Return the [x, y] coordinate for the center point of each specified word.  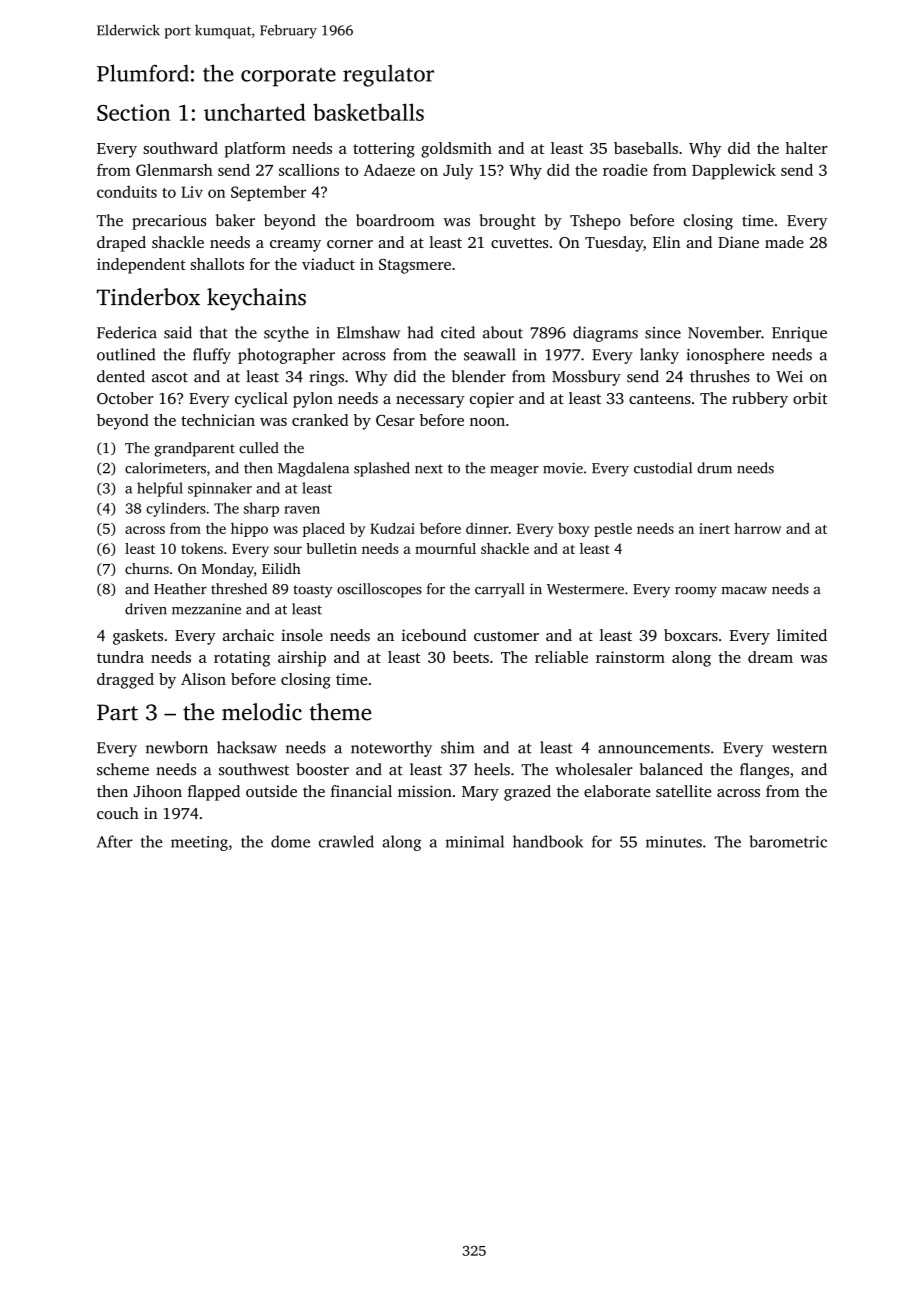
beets [471, 657]
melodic [262, 712]
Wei [789, 377]
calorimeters [165, 468]
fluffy [212, 356]
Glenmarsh [174, 170]
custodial [663, 468]
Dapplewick [734, 172]
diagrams [605, 334]
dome [290, 841]
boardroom [395, 220]
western [799, 748]
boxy [573, 530]
